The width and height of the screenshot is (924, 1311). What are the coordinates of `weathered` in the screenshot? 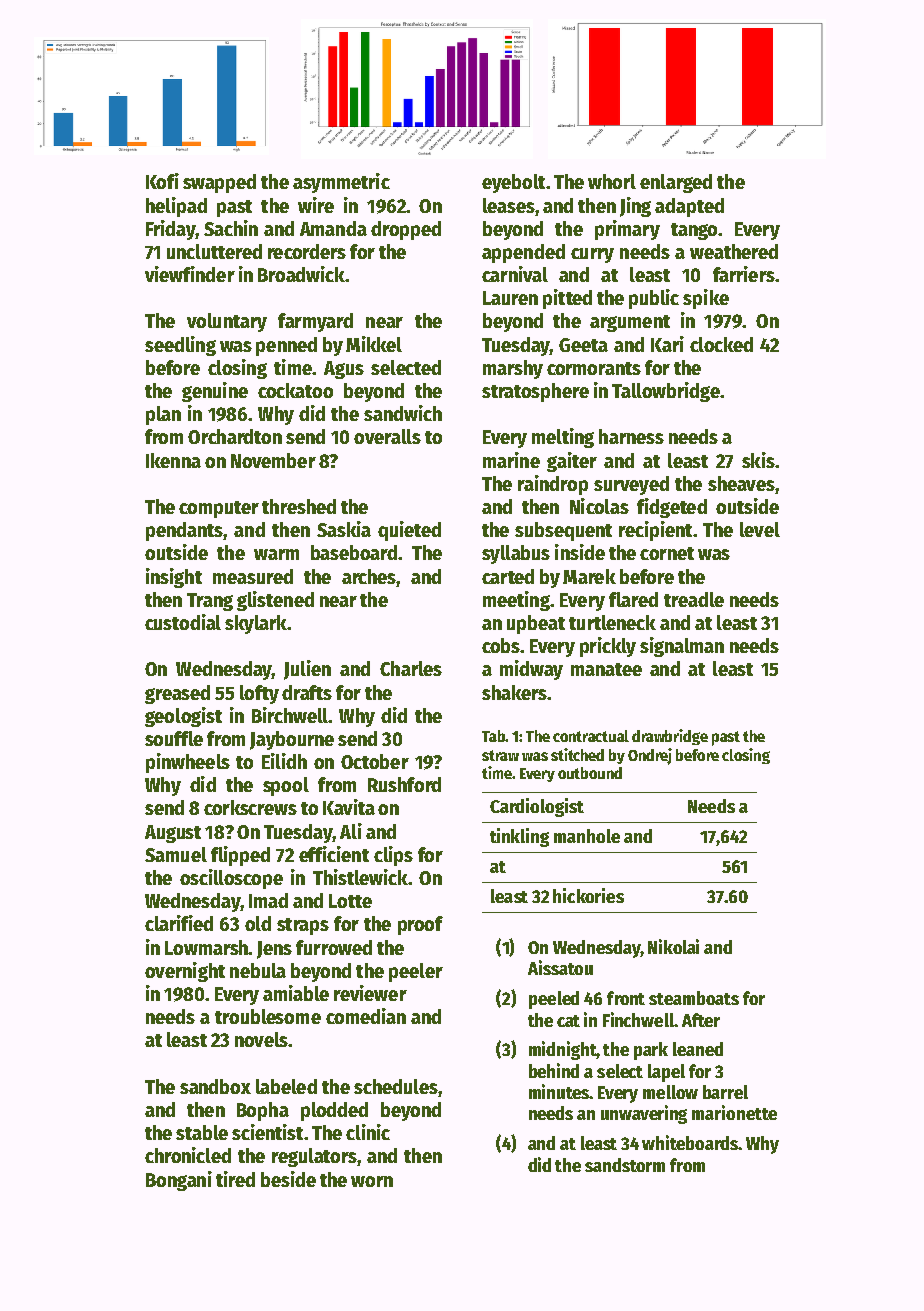 It's located at (734, 251).
